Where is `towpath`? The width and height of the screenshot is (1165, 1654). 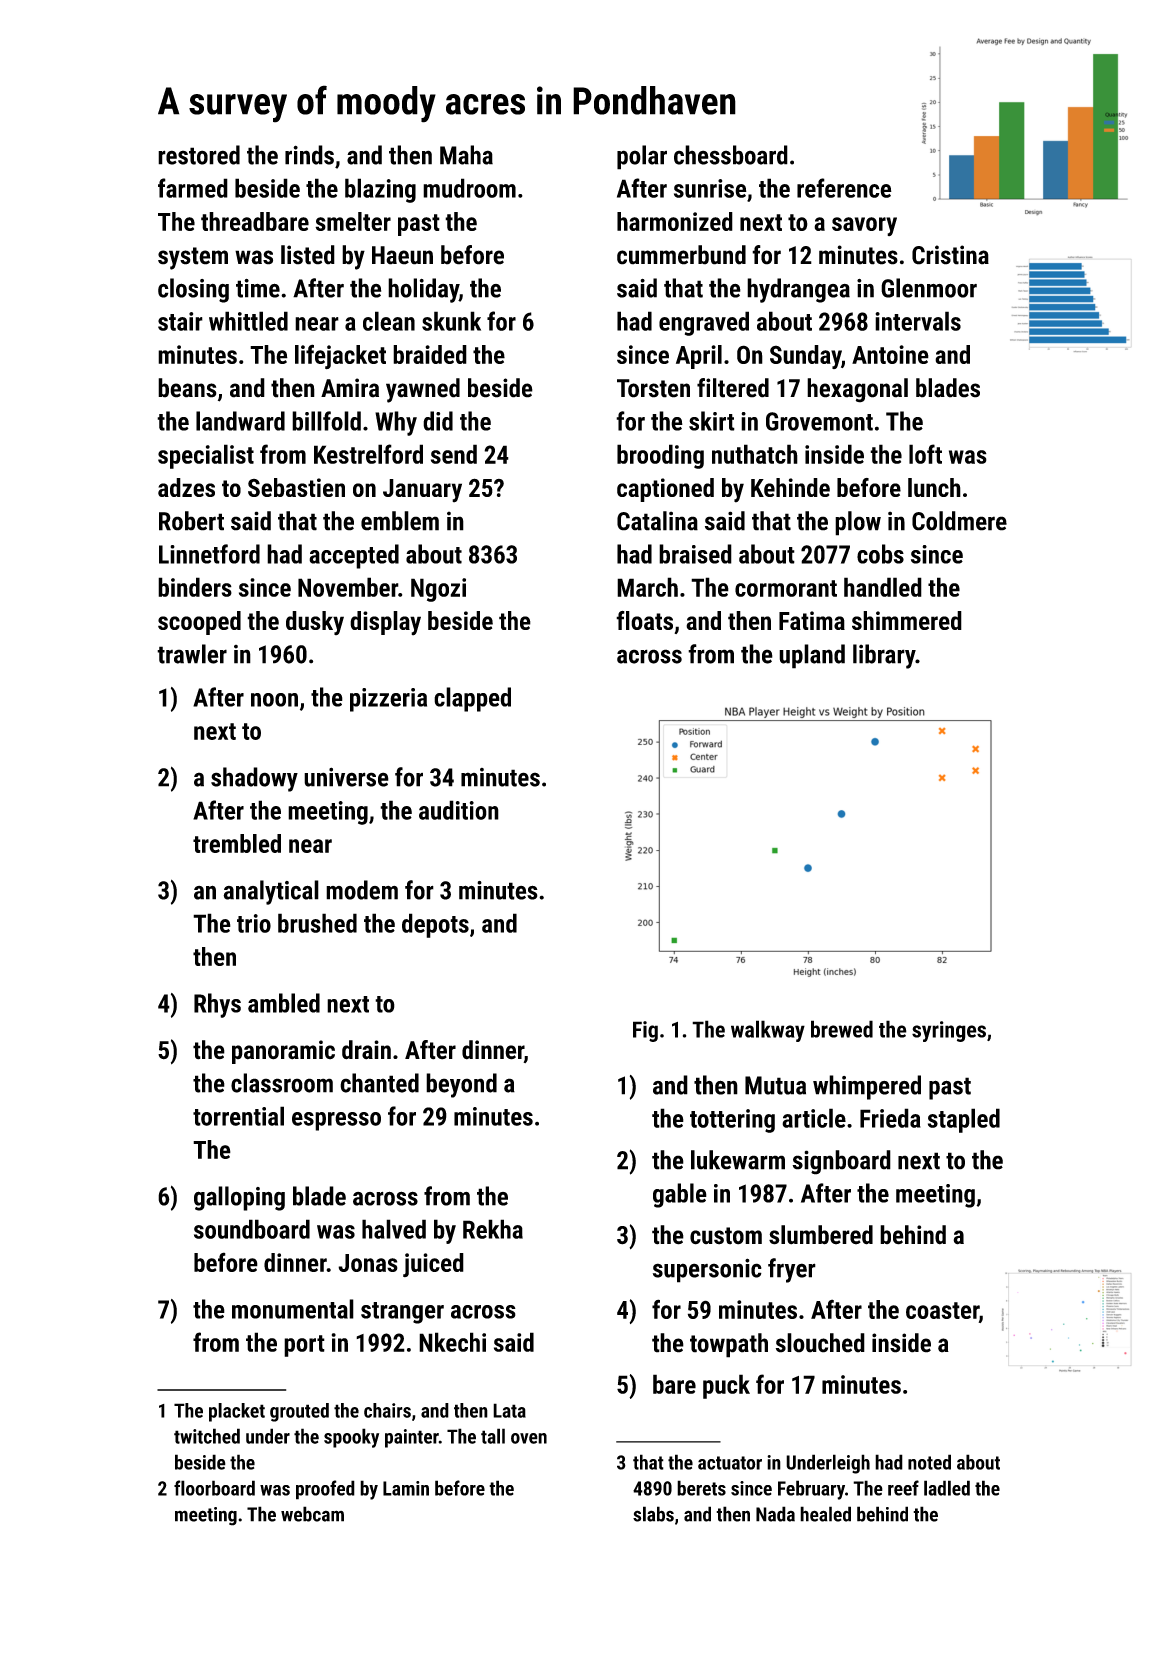 towpath is located at coordinates (729, 1345).
